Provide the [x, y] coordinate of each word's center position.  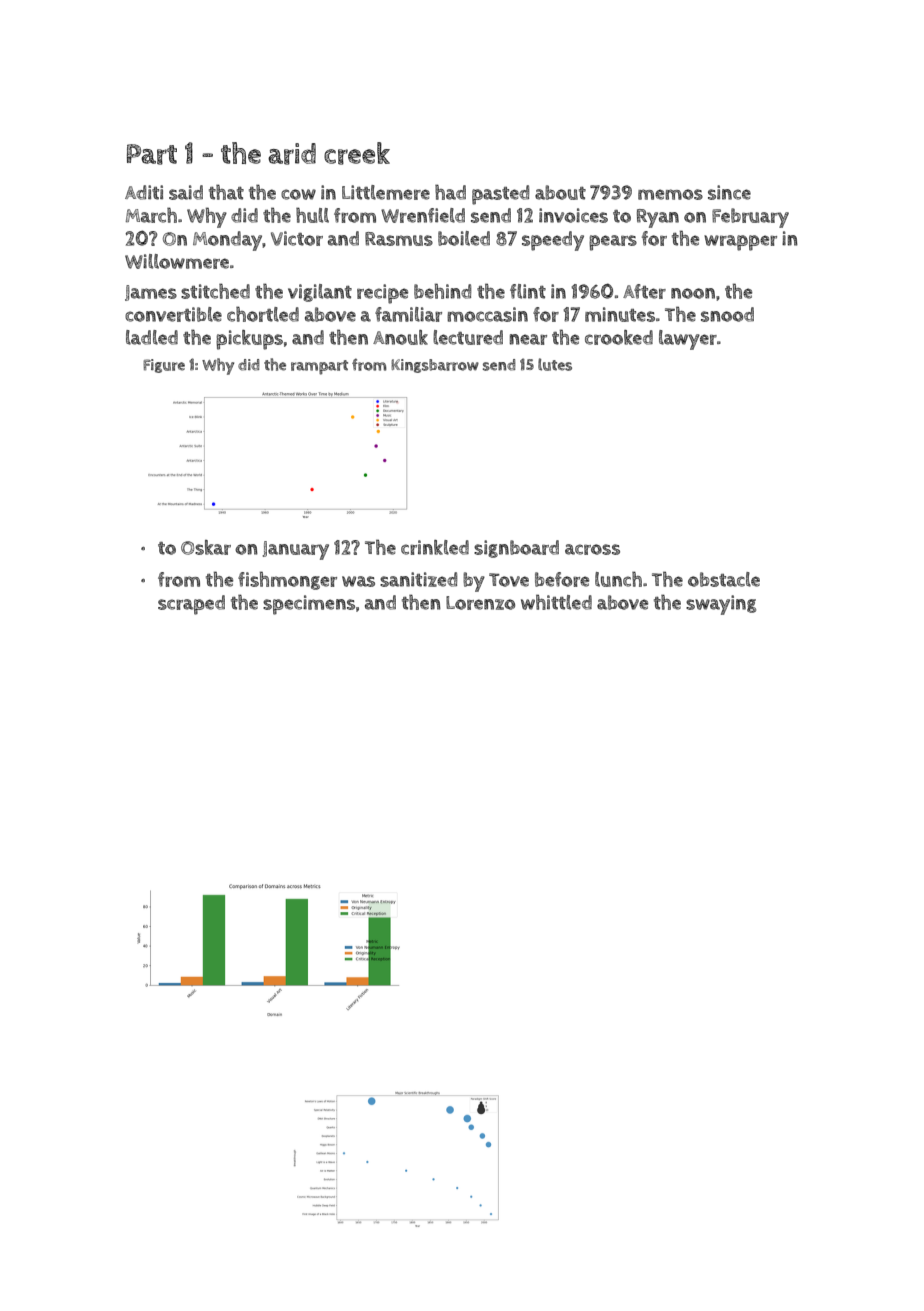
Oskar [206, 547]
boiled [464, 238]
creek [357, 153]
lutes [555, 364]
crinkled [435, 547]
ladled [152, 337]
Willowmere [177, 261]
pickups [249, 340]
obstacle [724, 579]
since [729, 192]
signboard [516, 549]
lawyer [688, 340]
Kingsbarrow [435, 366]
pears [613, 243]
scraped [191, 605]
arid [292, 154]
